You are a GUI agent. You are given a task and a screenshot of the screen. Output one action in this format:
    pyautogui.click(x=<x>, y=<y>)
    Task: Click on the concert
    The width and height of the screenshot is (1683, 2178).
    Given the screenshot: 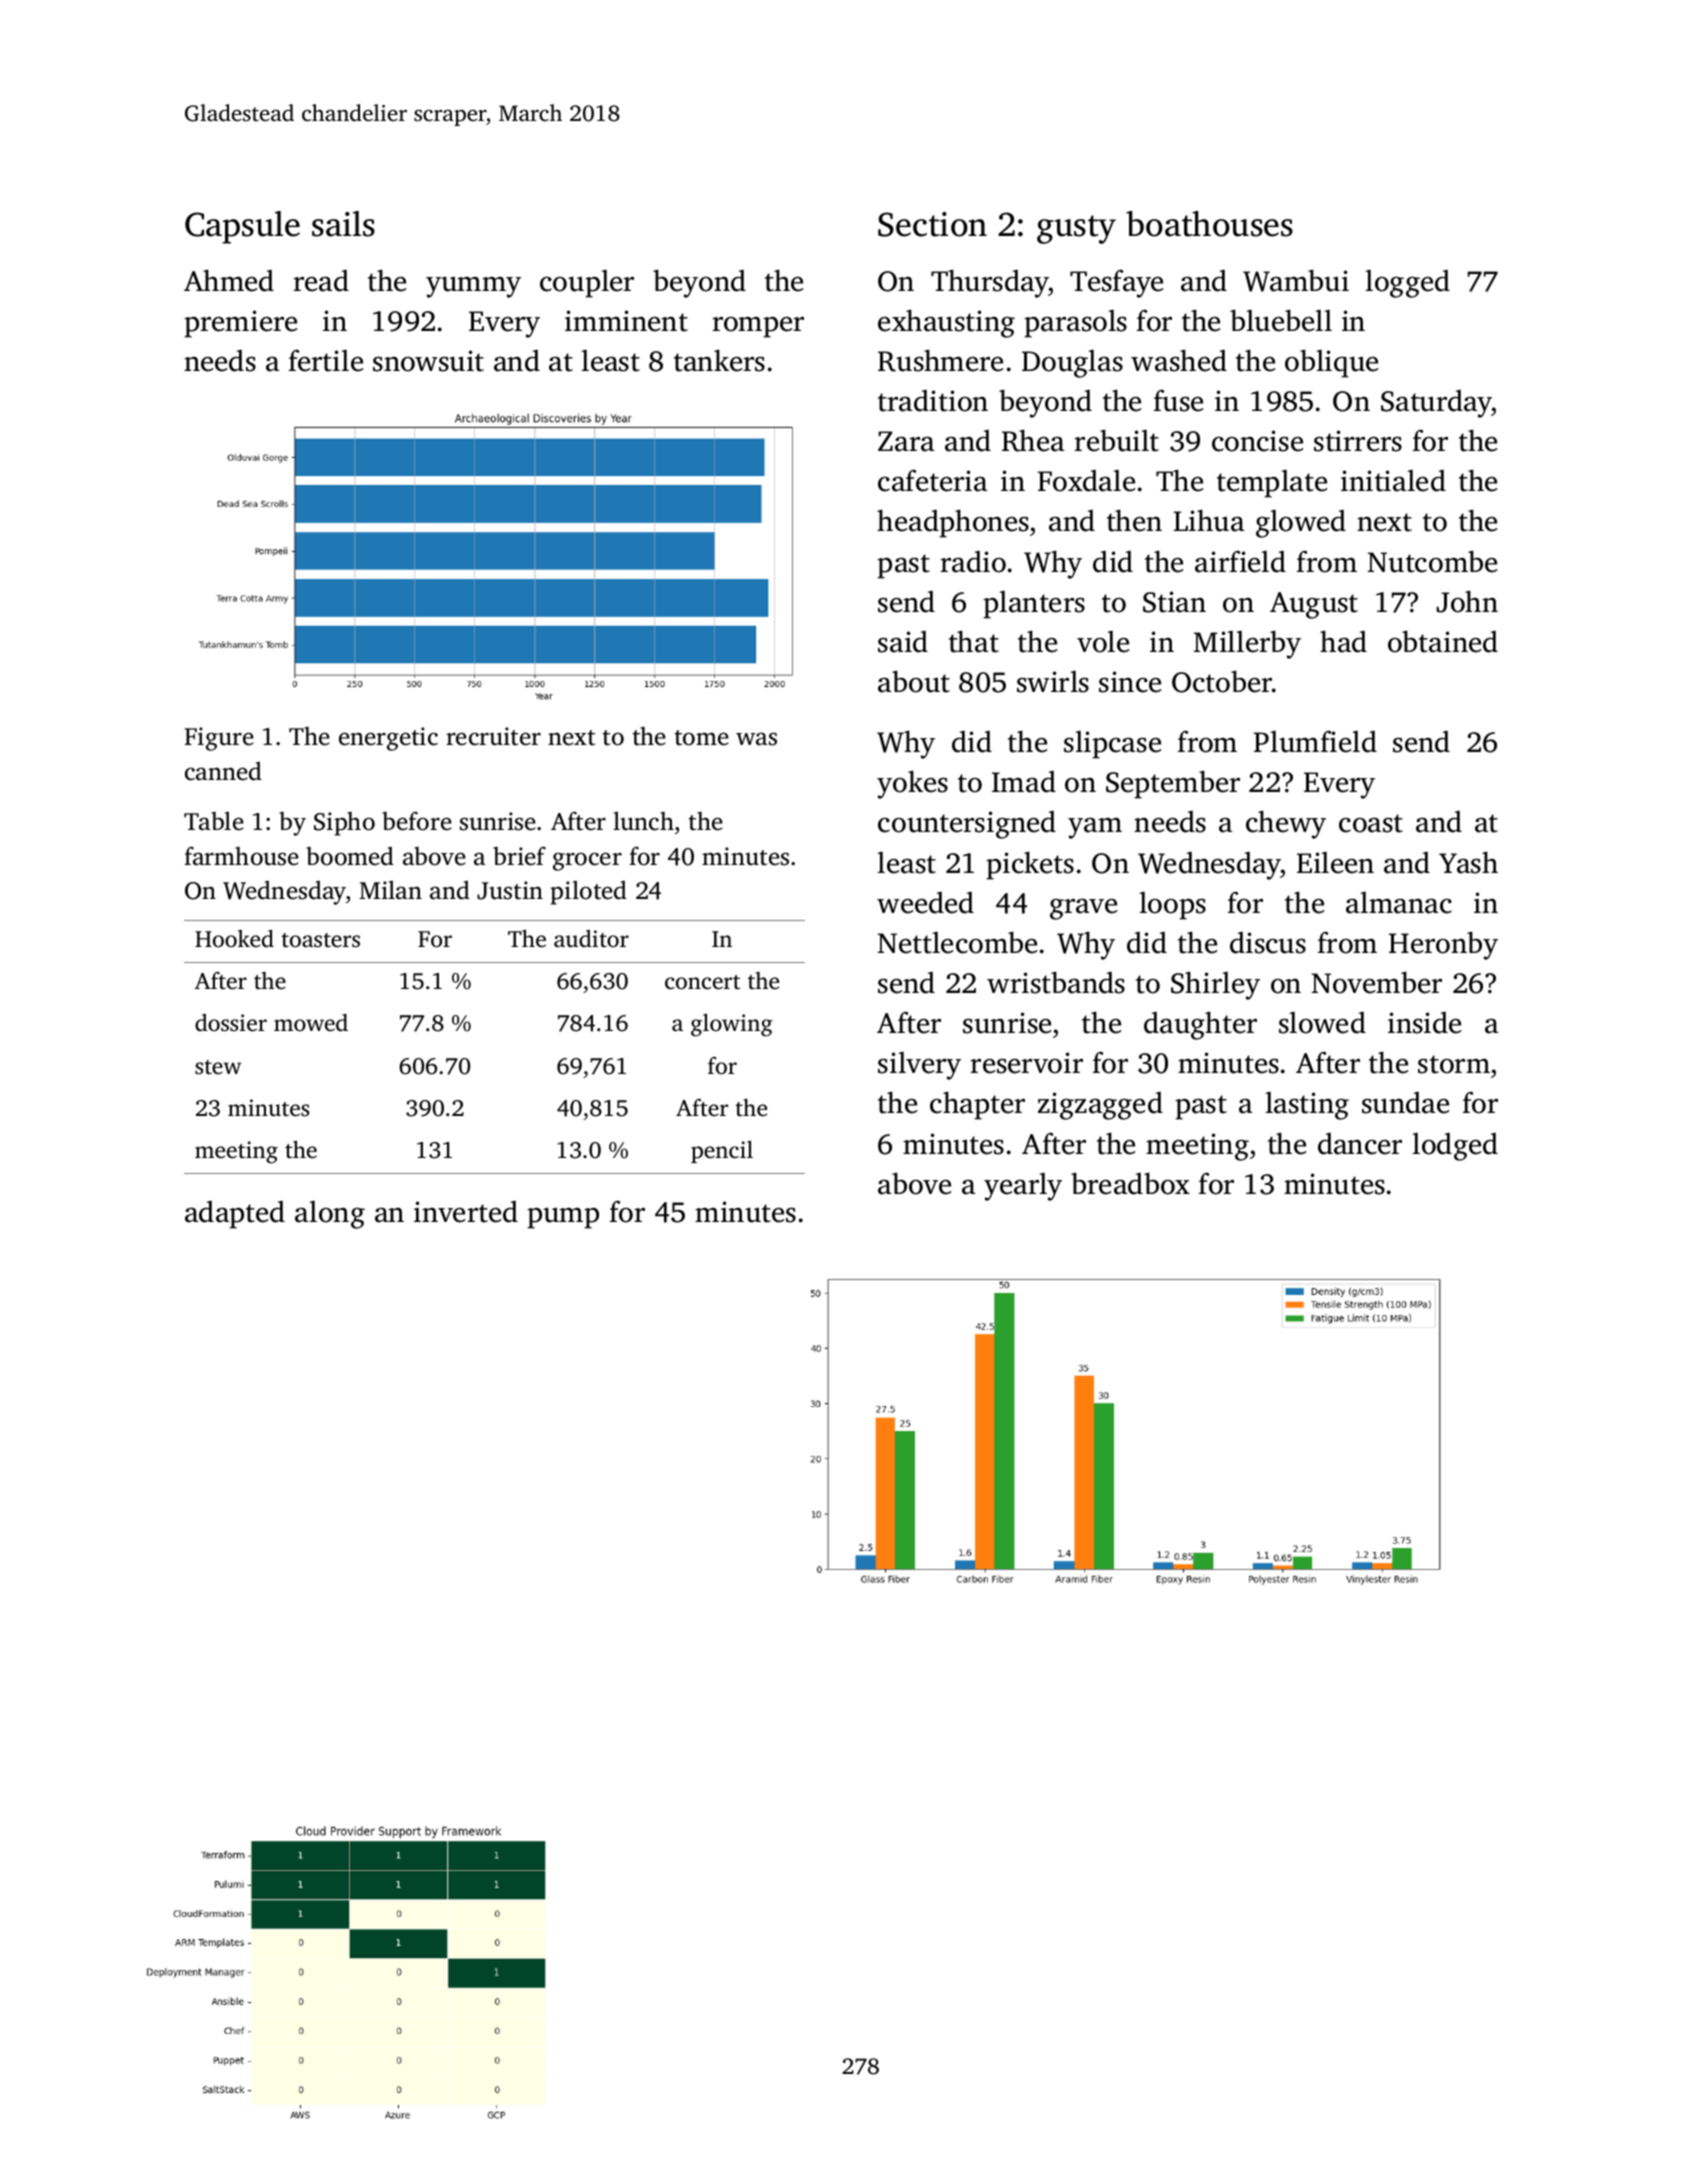 What is the action you would take?
    pyautogui.click(x=702, y=982)
